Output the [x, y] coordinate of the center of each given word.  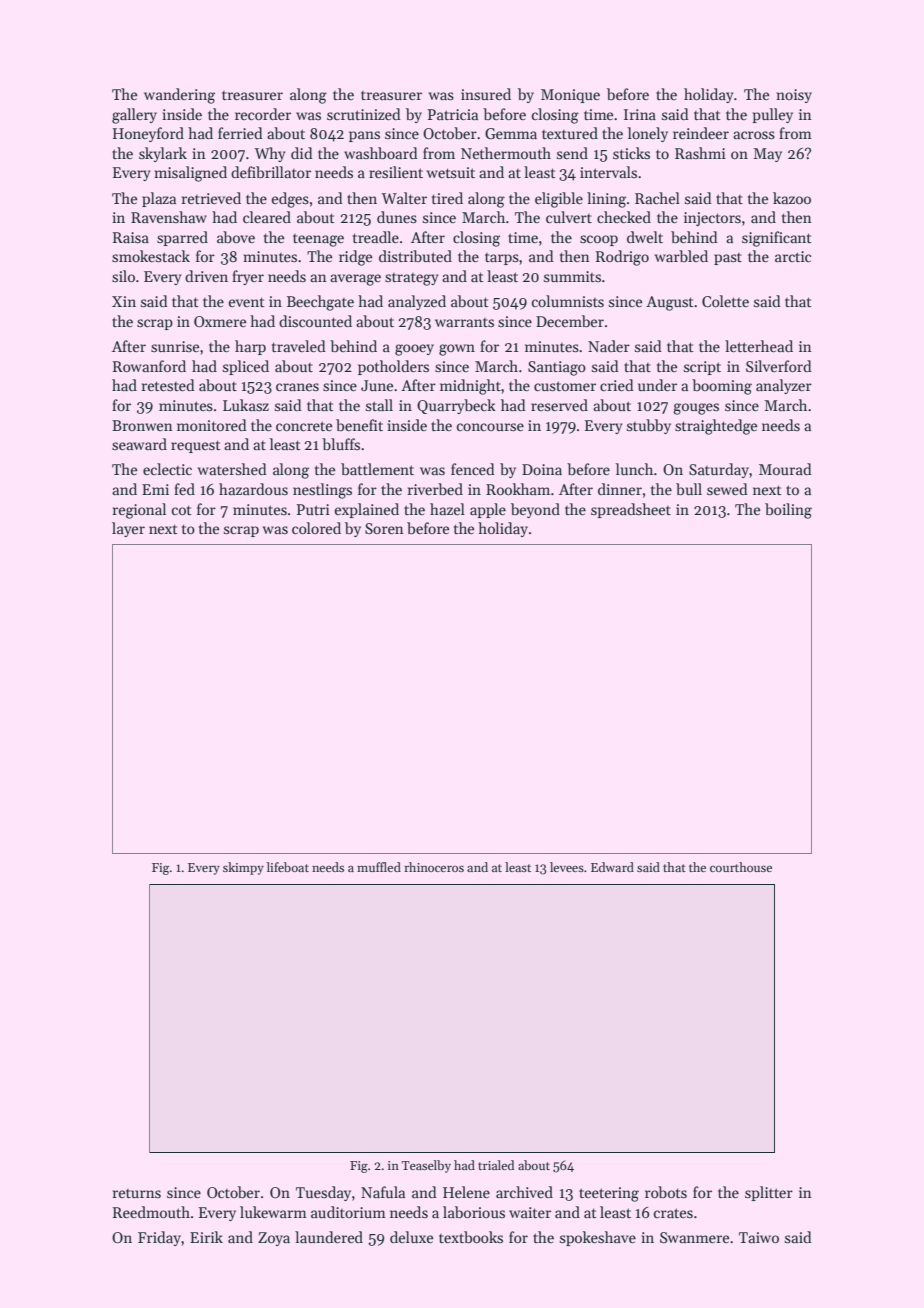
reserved [559, 405]
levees [567, 867]
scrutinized [364, 114]
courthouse [741, 867]
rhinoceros [434, 867]
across [754, 135]
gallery [134, 116]
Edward [612, 867]
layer [128, 529]
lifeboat [288, 867]
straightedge [716, 427]
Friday [159, 1238]
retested [168, 385]
